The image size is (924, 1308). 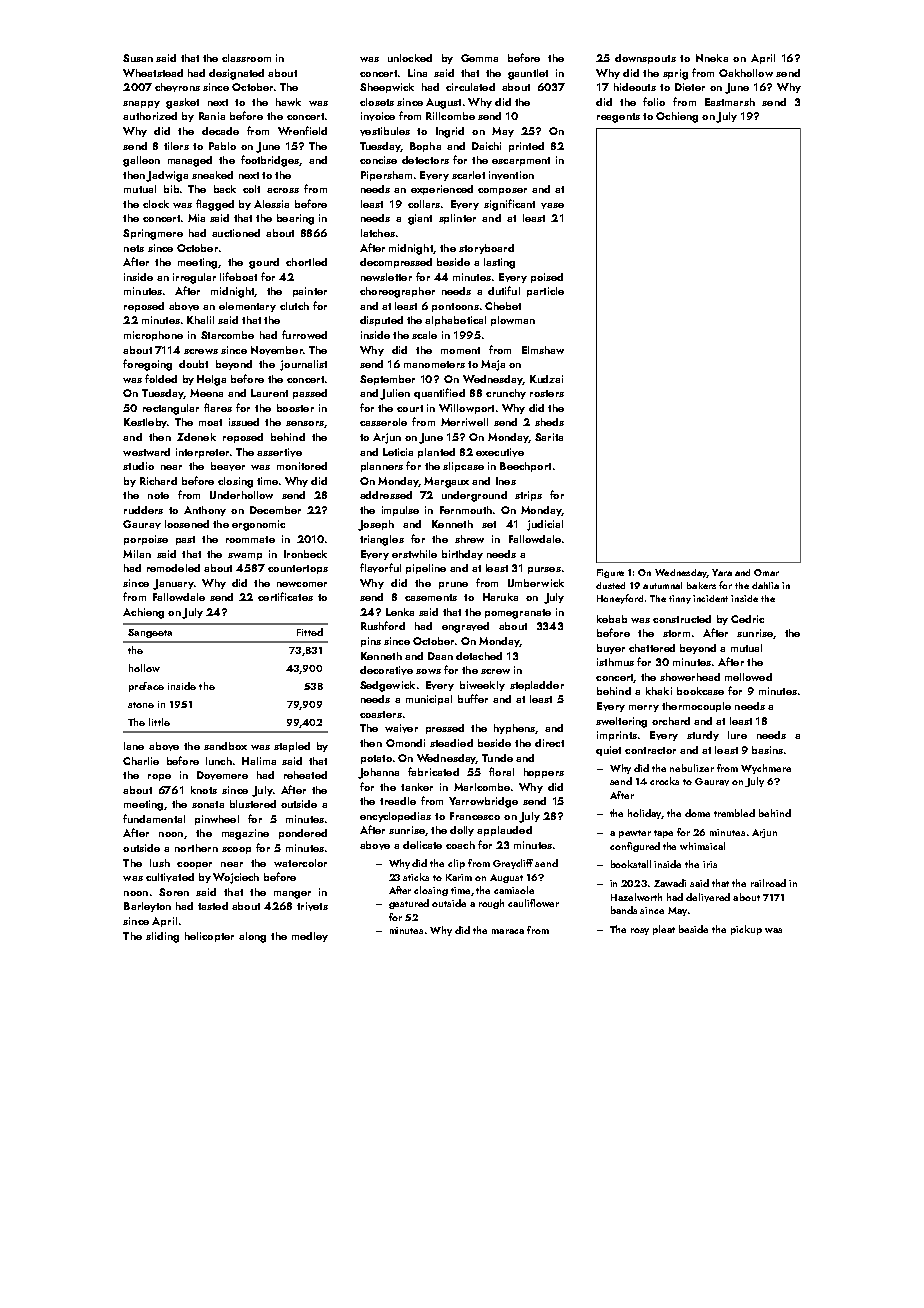 What do you see at coordinates (508, 931) in the image?
I see `maraca` at bounding box center [508, 931].
